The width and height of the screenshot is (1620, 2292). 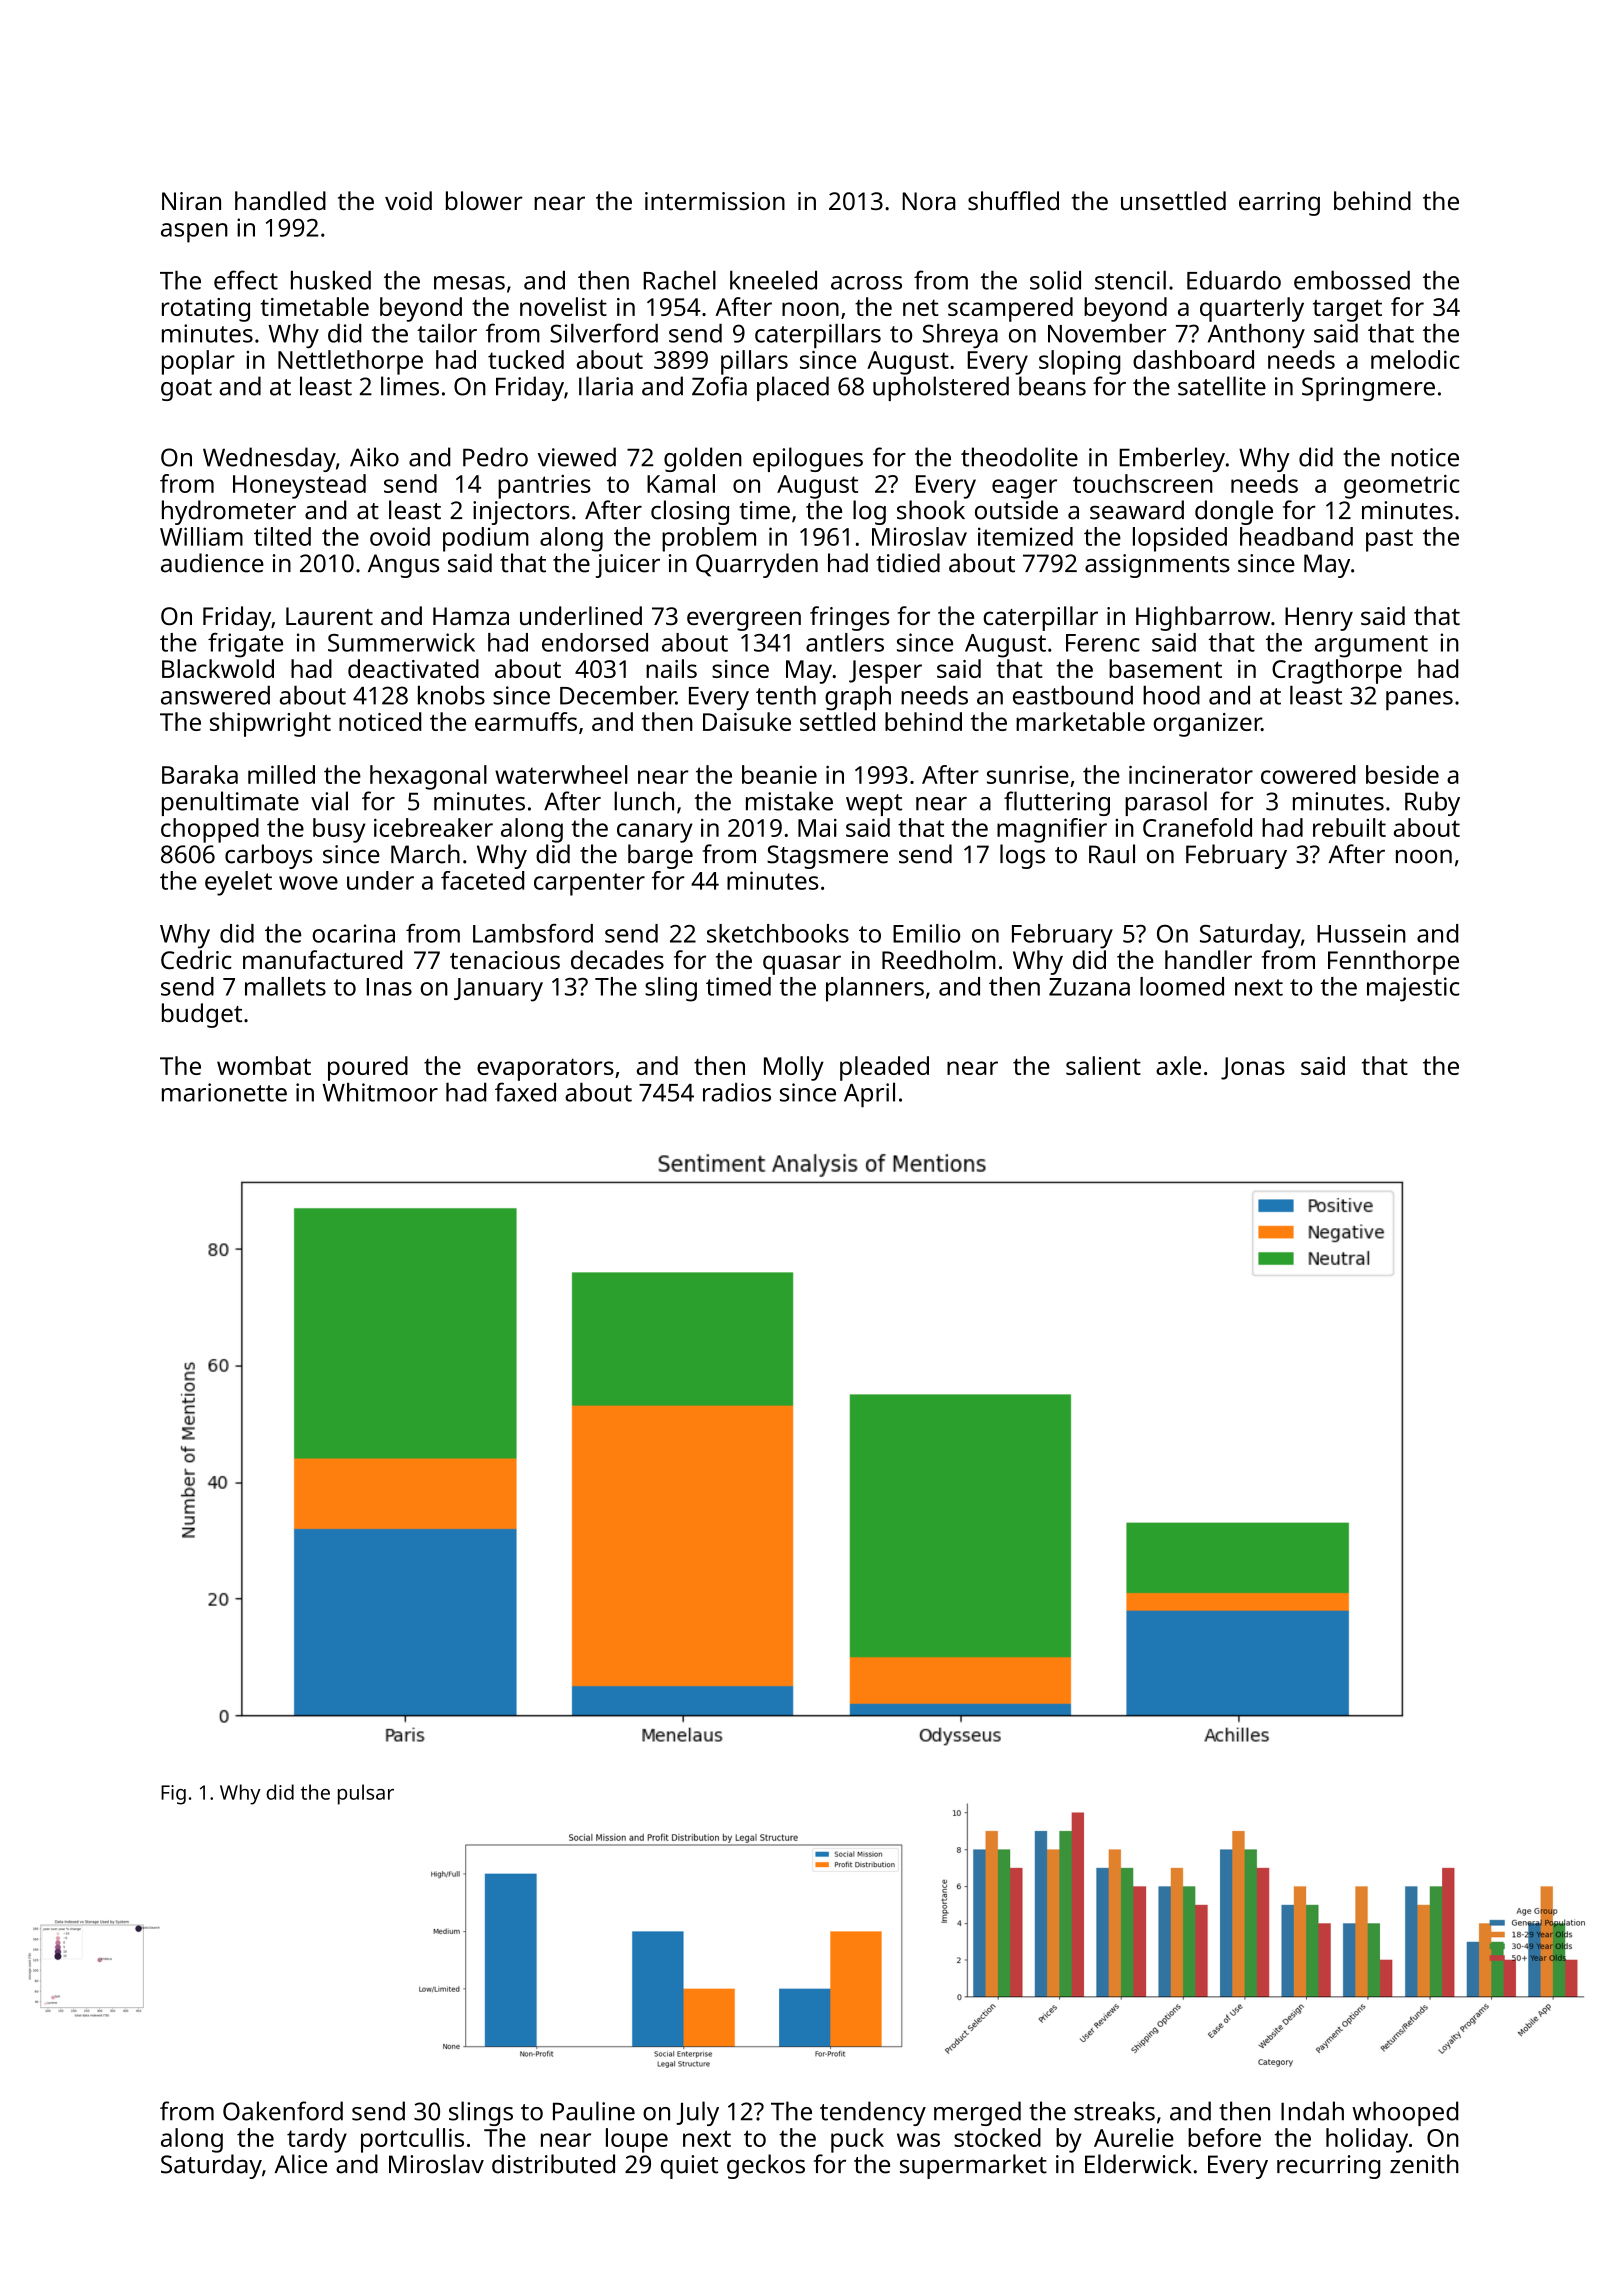 I want to click on panes, so click(x=1419, y=701).
